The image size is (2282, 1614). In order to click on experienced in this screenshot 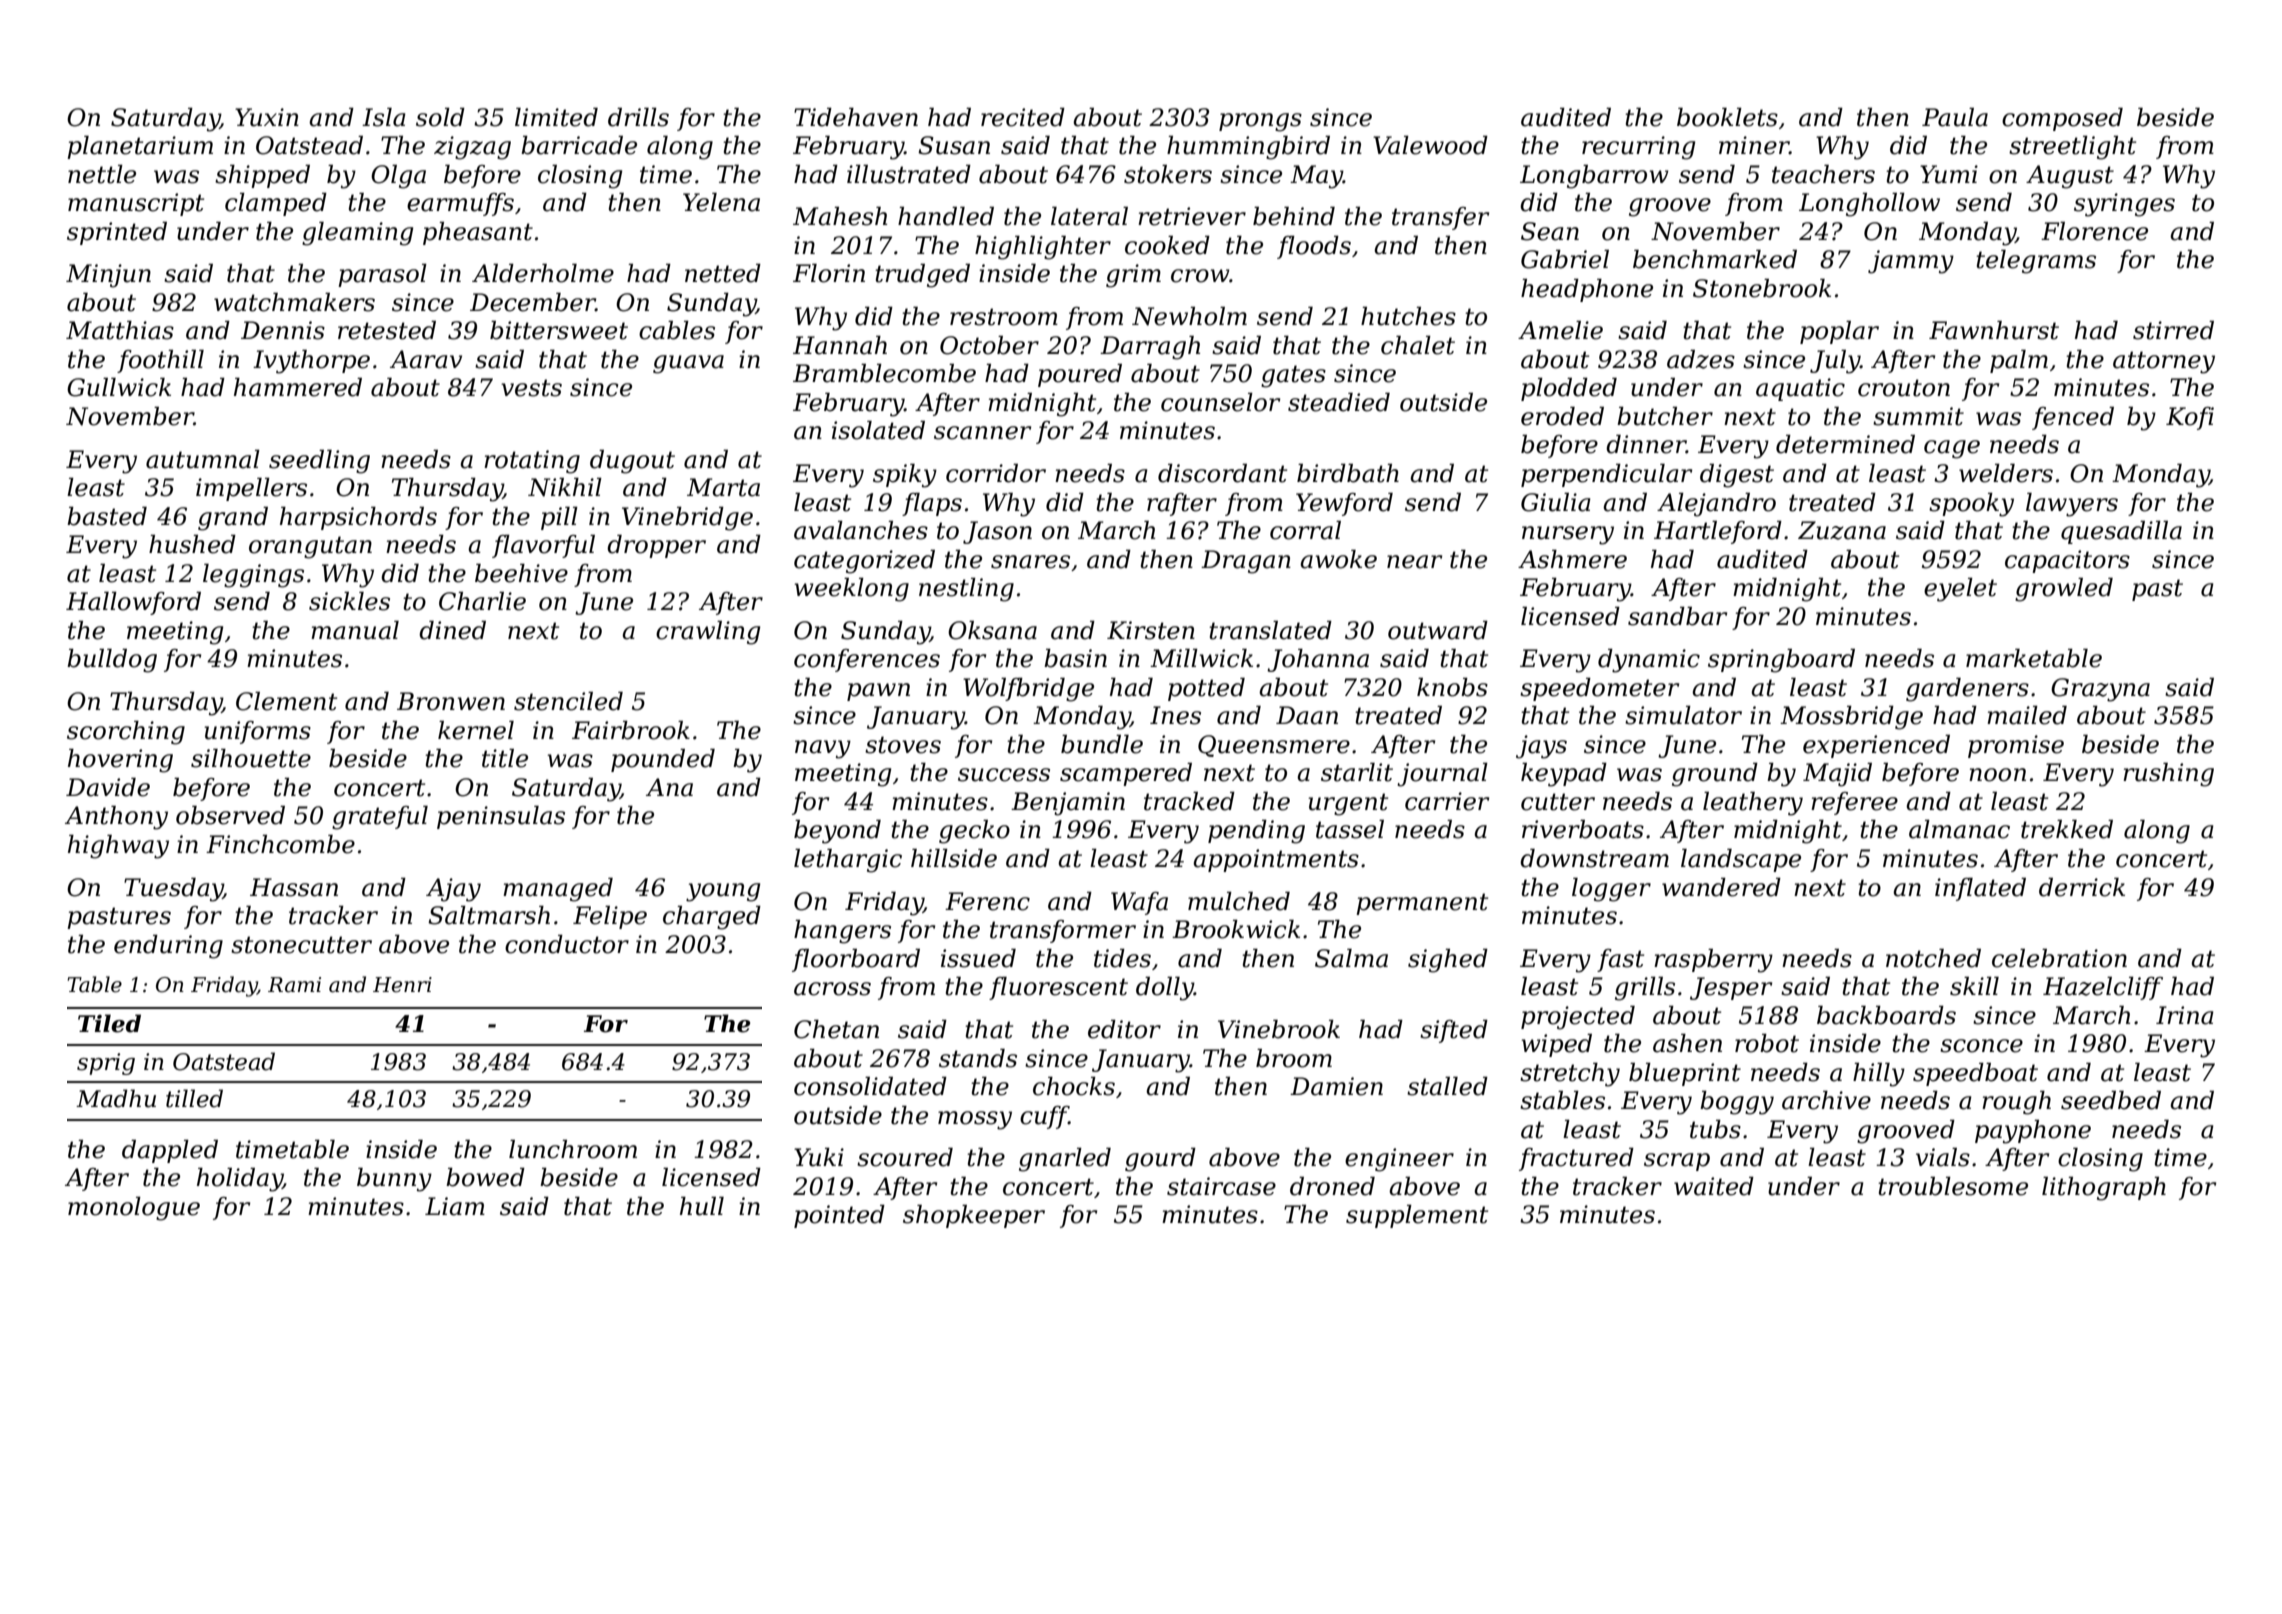, I will do `click(1876, 746)`.
